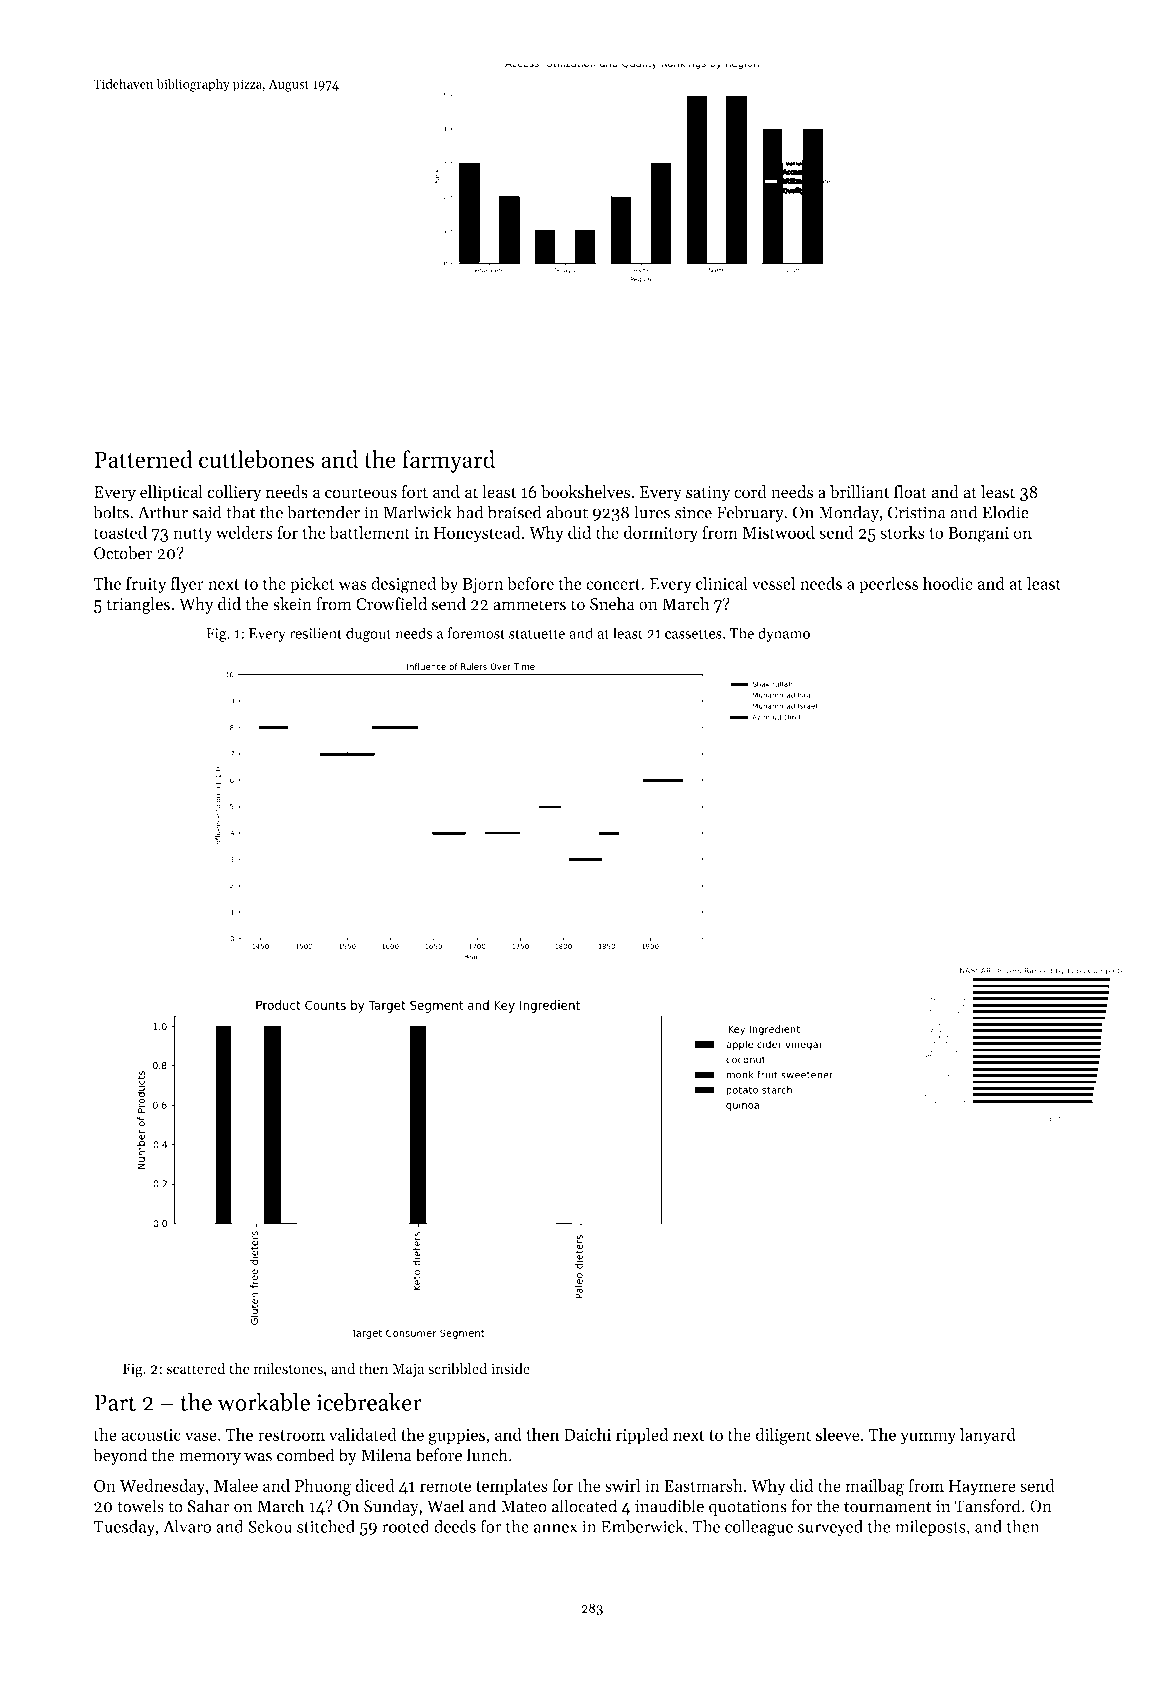 The height and width of the screenshot is (1684, 1162). What do you see at coordinates (187, 585) in the screenshot?
I see `flyer` at bounding box center [187, 585].
